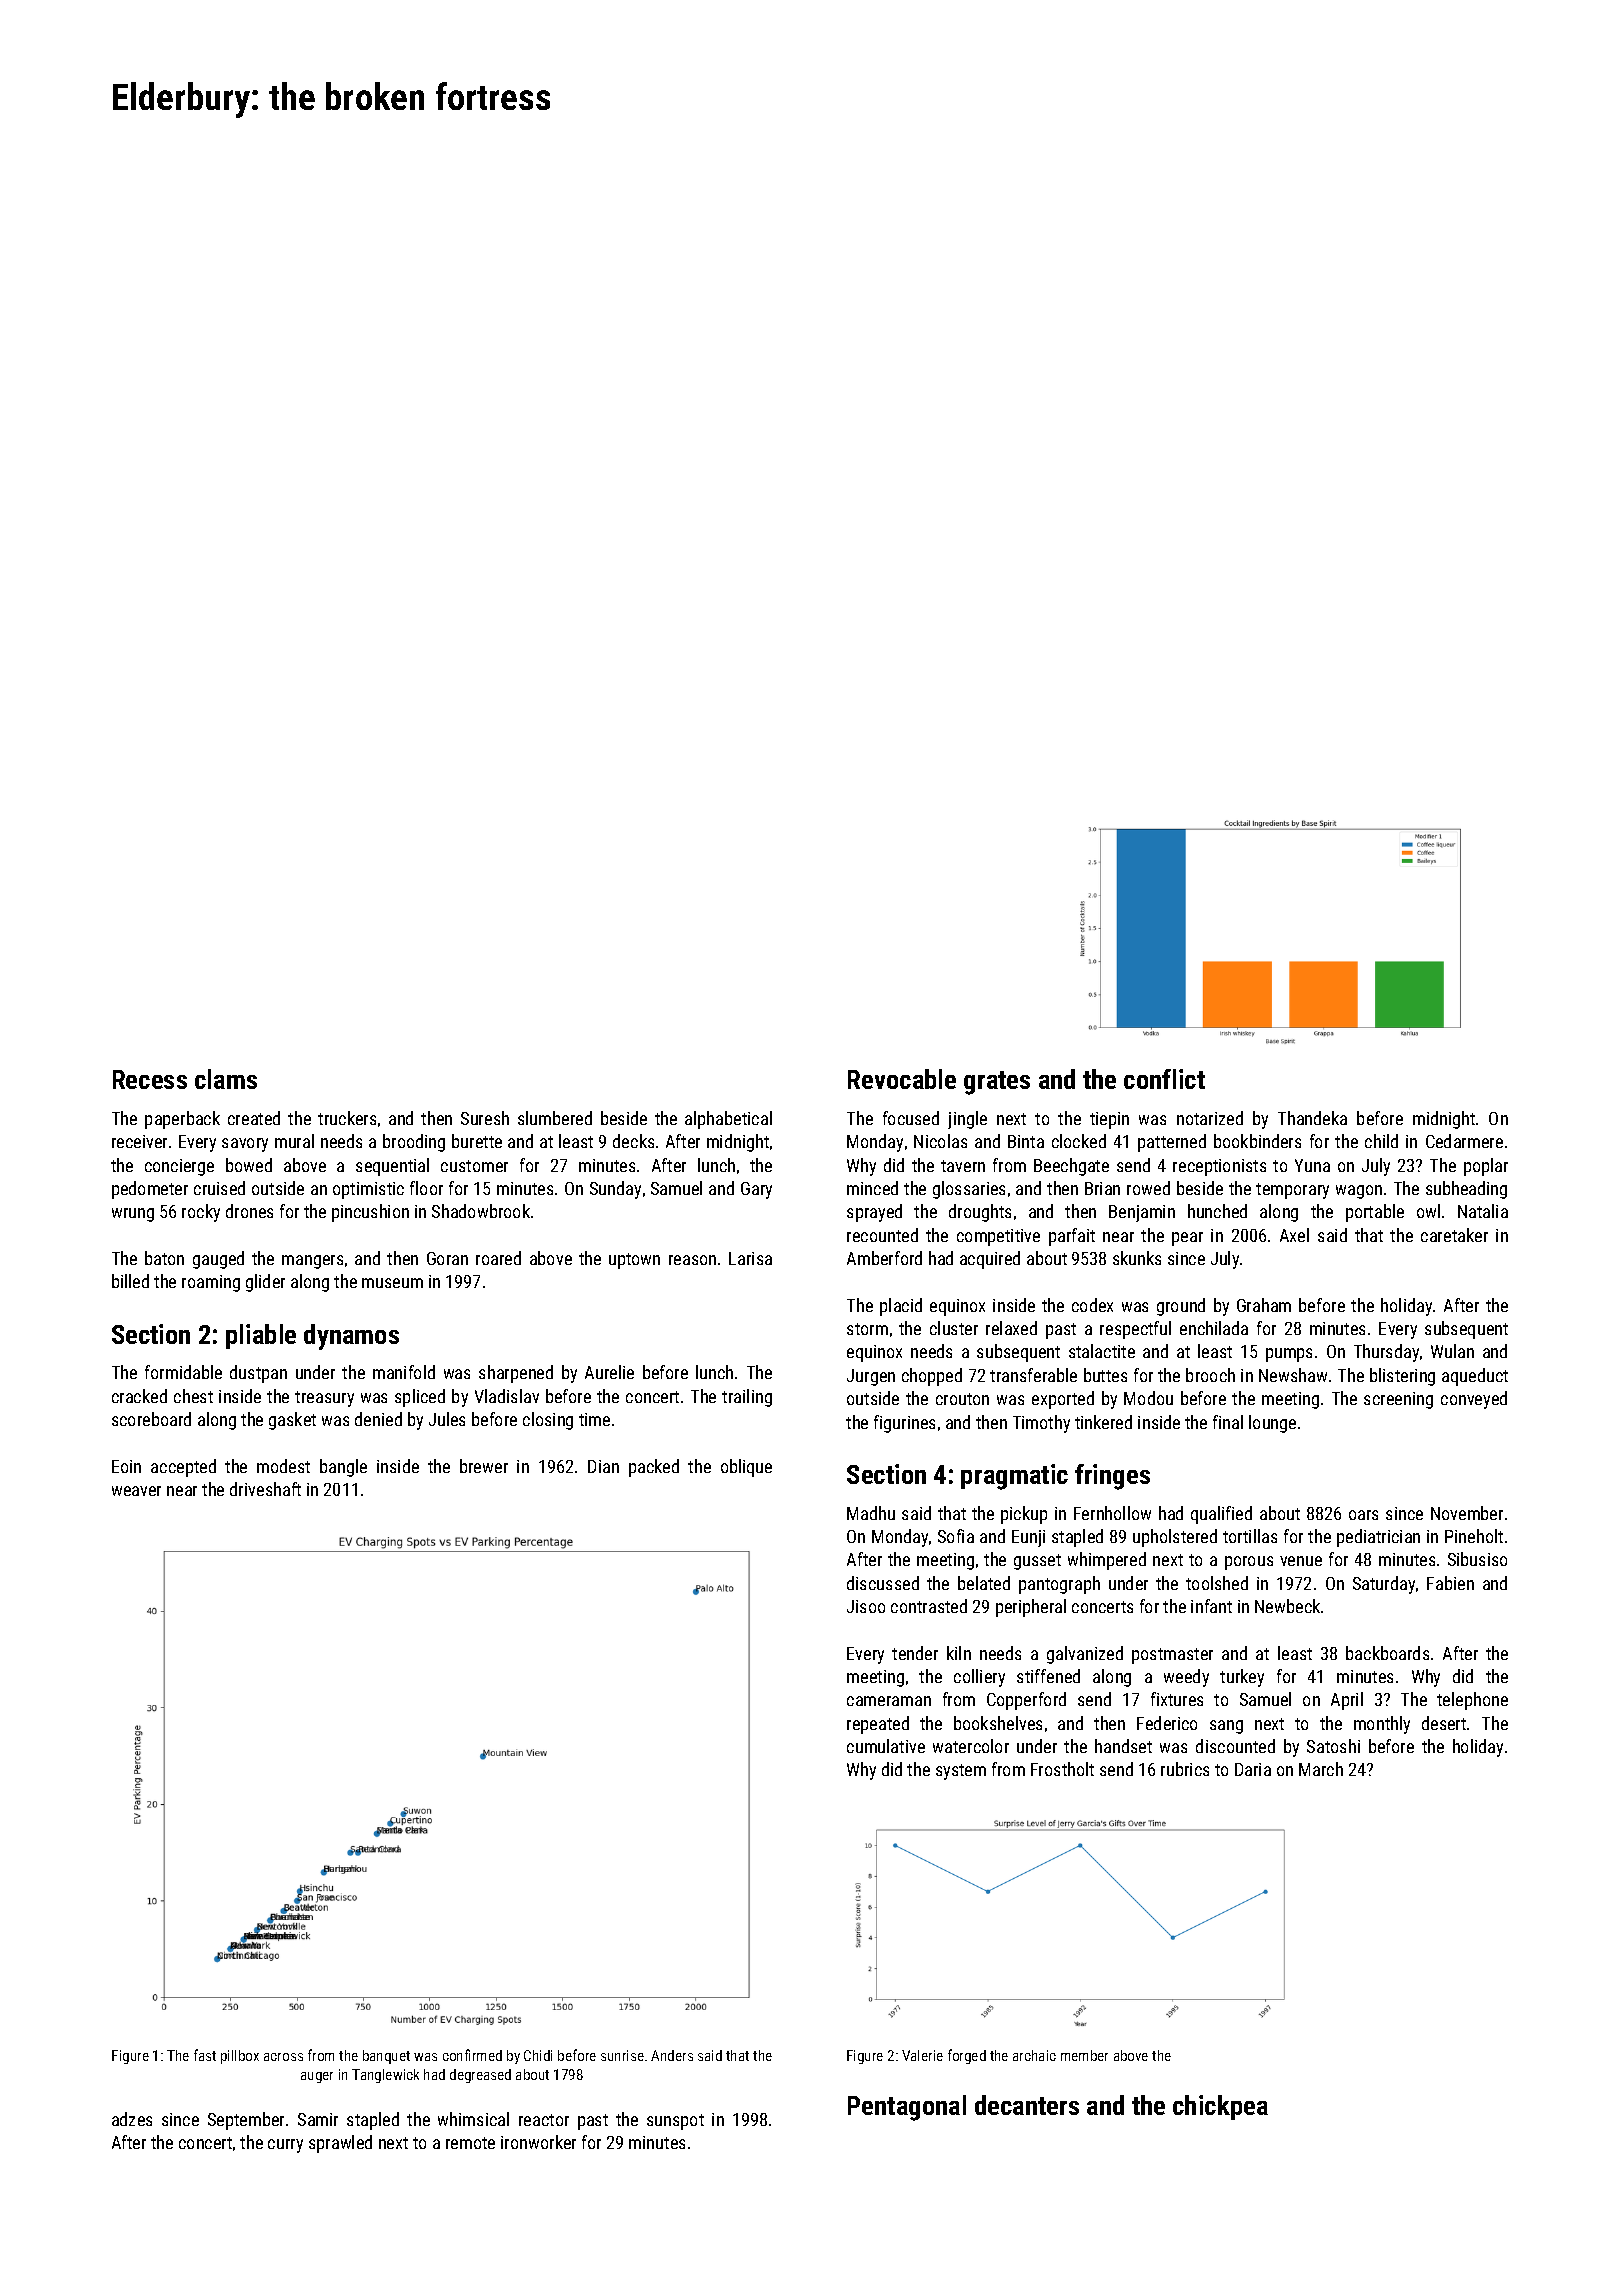 The height and width of the screenshot is (2292, 1620). I want to click on alphabetical, so click(728, 1120).
